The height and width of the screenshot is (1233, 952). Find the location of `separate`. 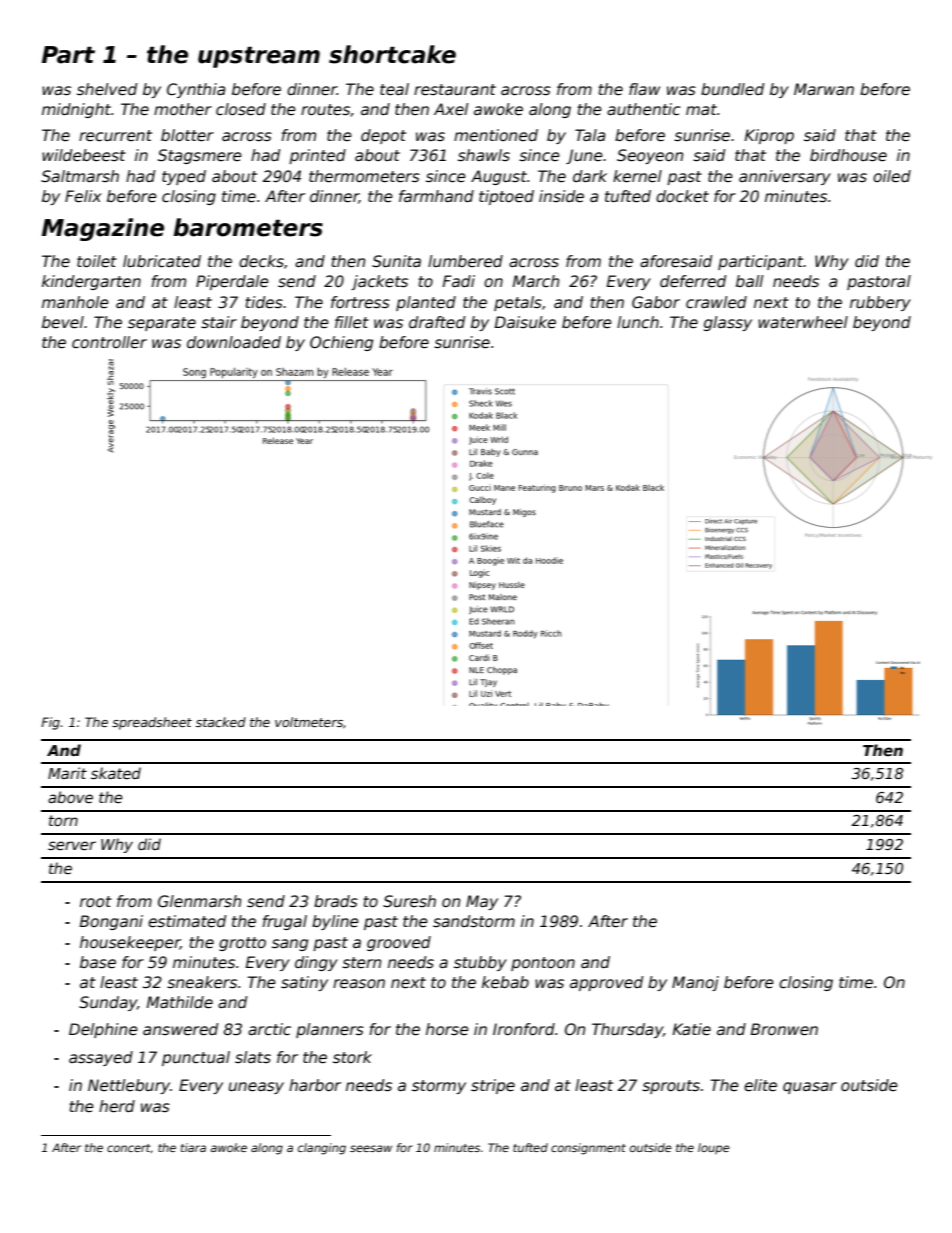

separate is located at coordinates (162, 324).
